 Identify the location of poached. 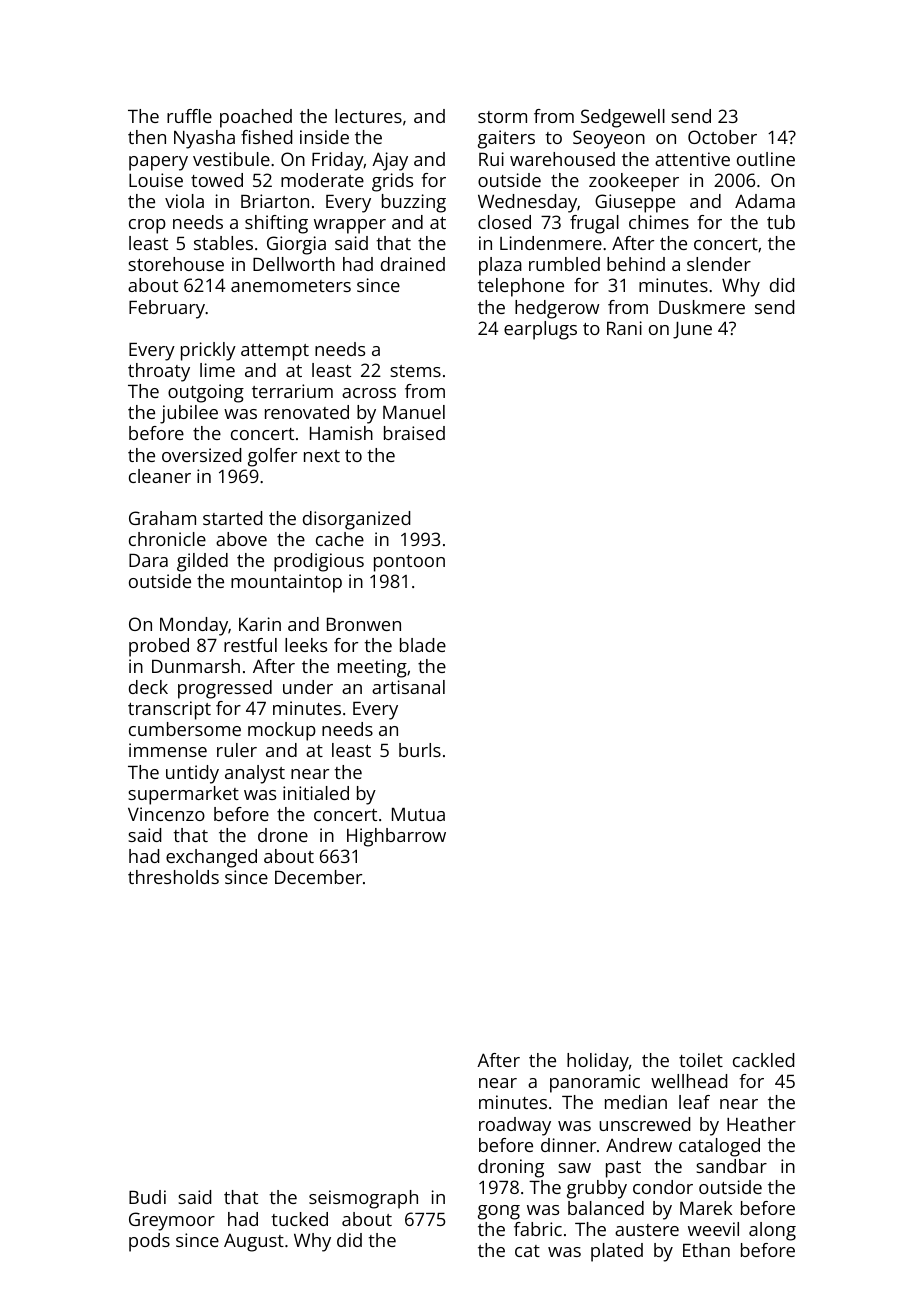
(256, 118).
